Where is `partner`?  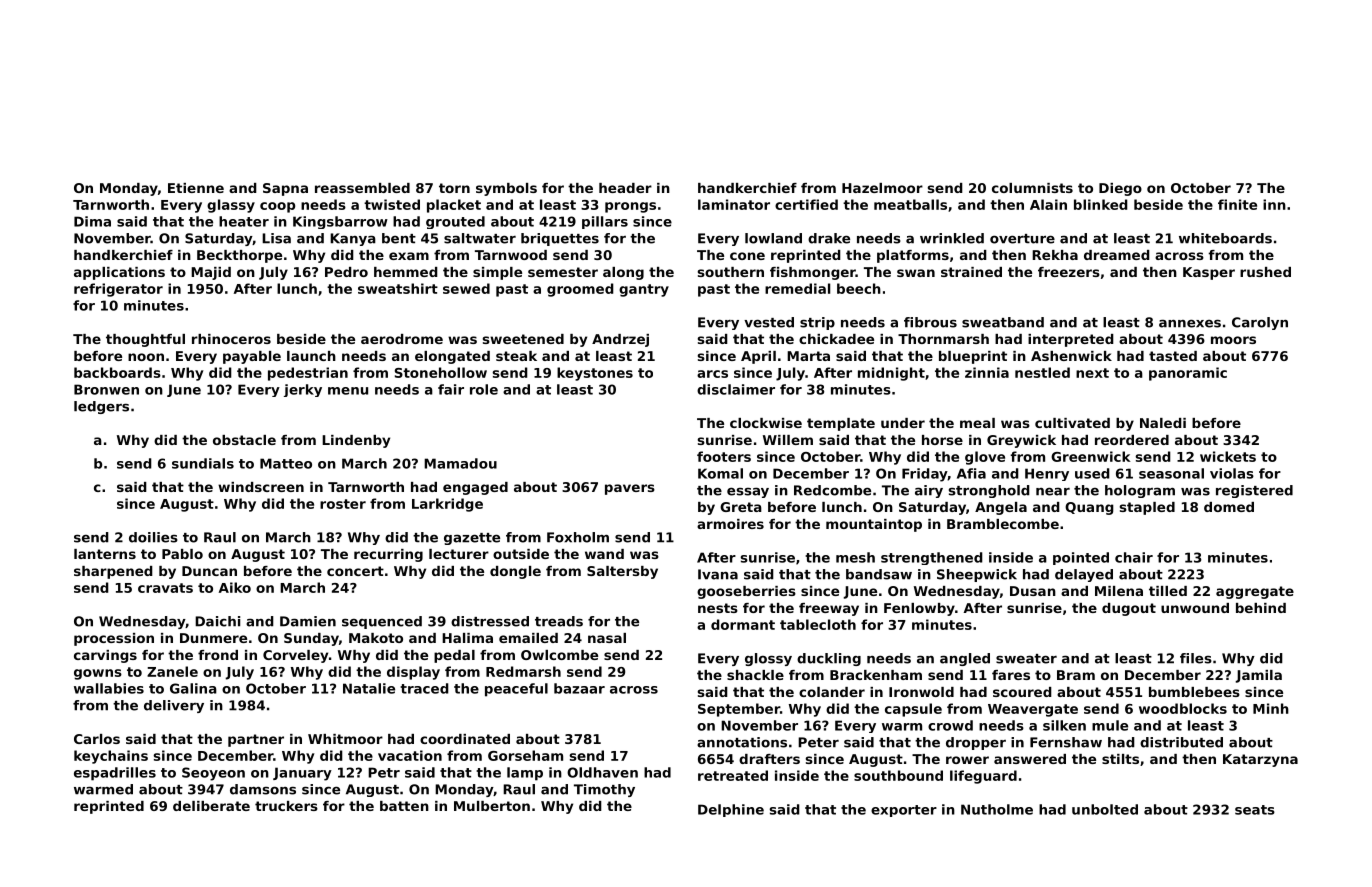 partner is located at coordinates (256, 740).
